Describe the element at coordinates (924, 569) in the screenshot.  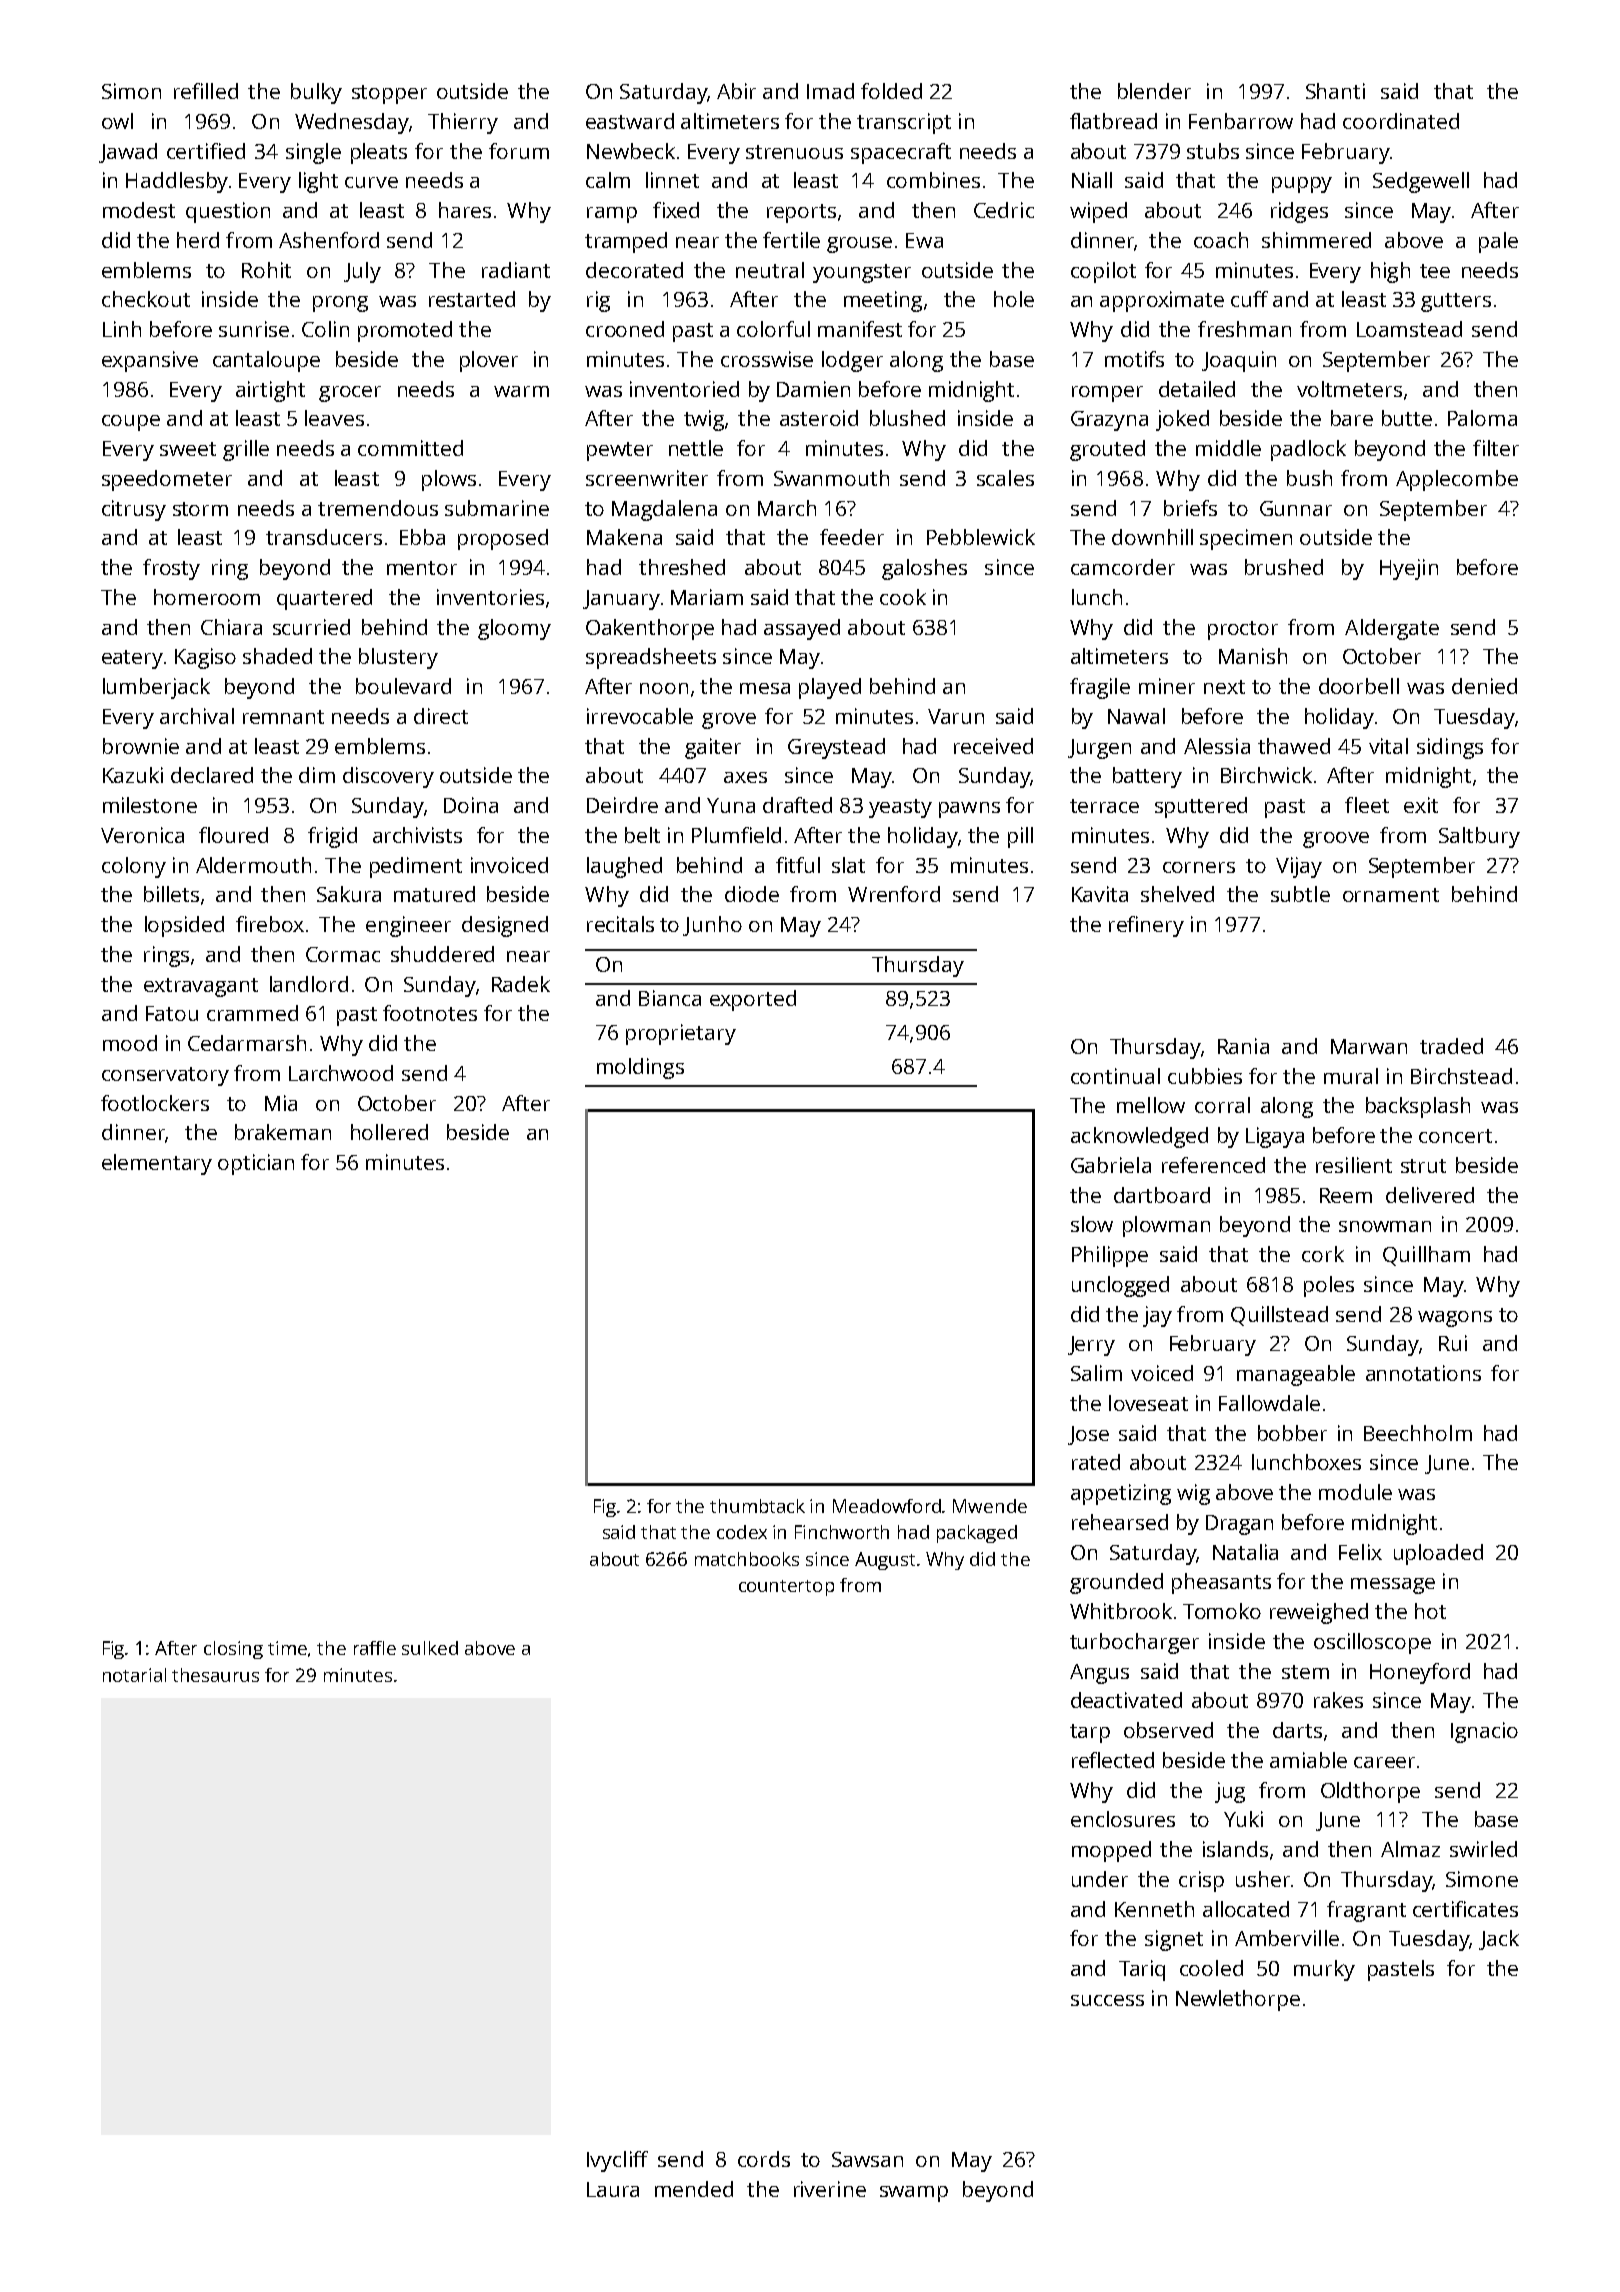
I see `galoshes` at that location.
